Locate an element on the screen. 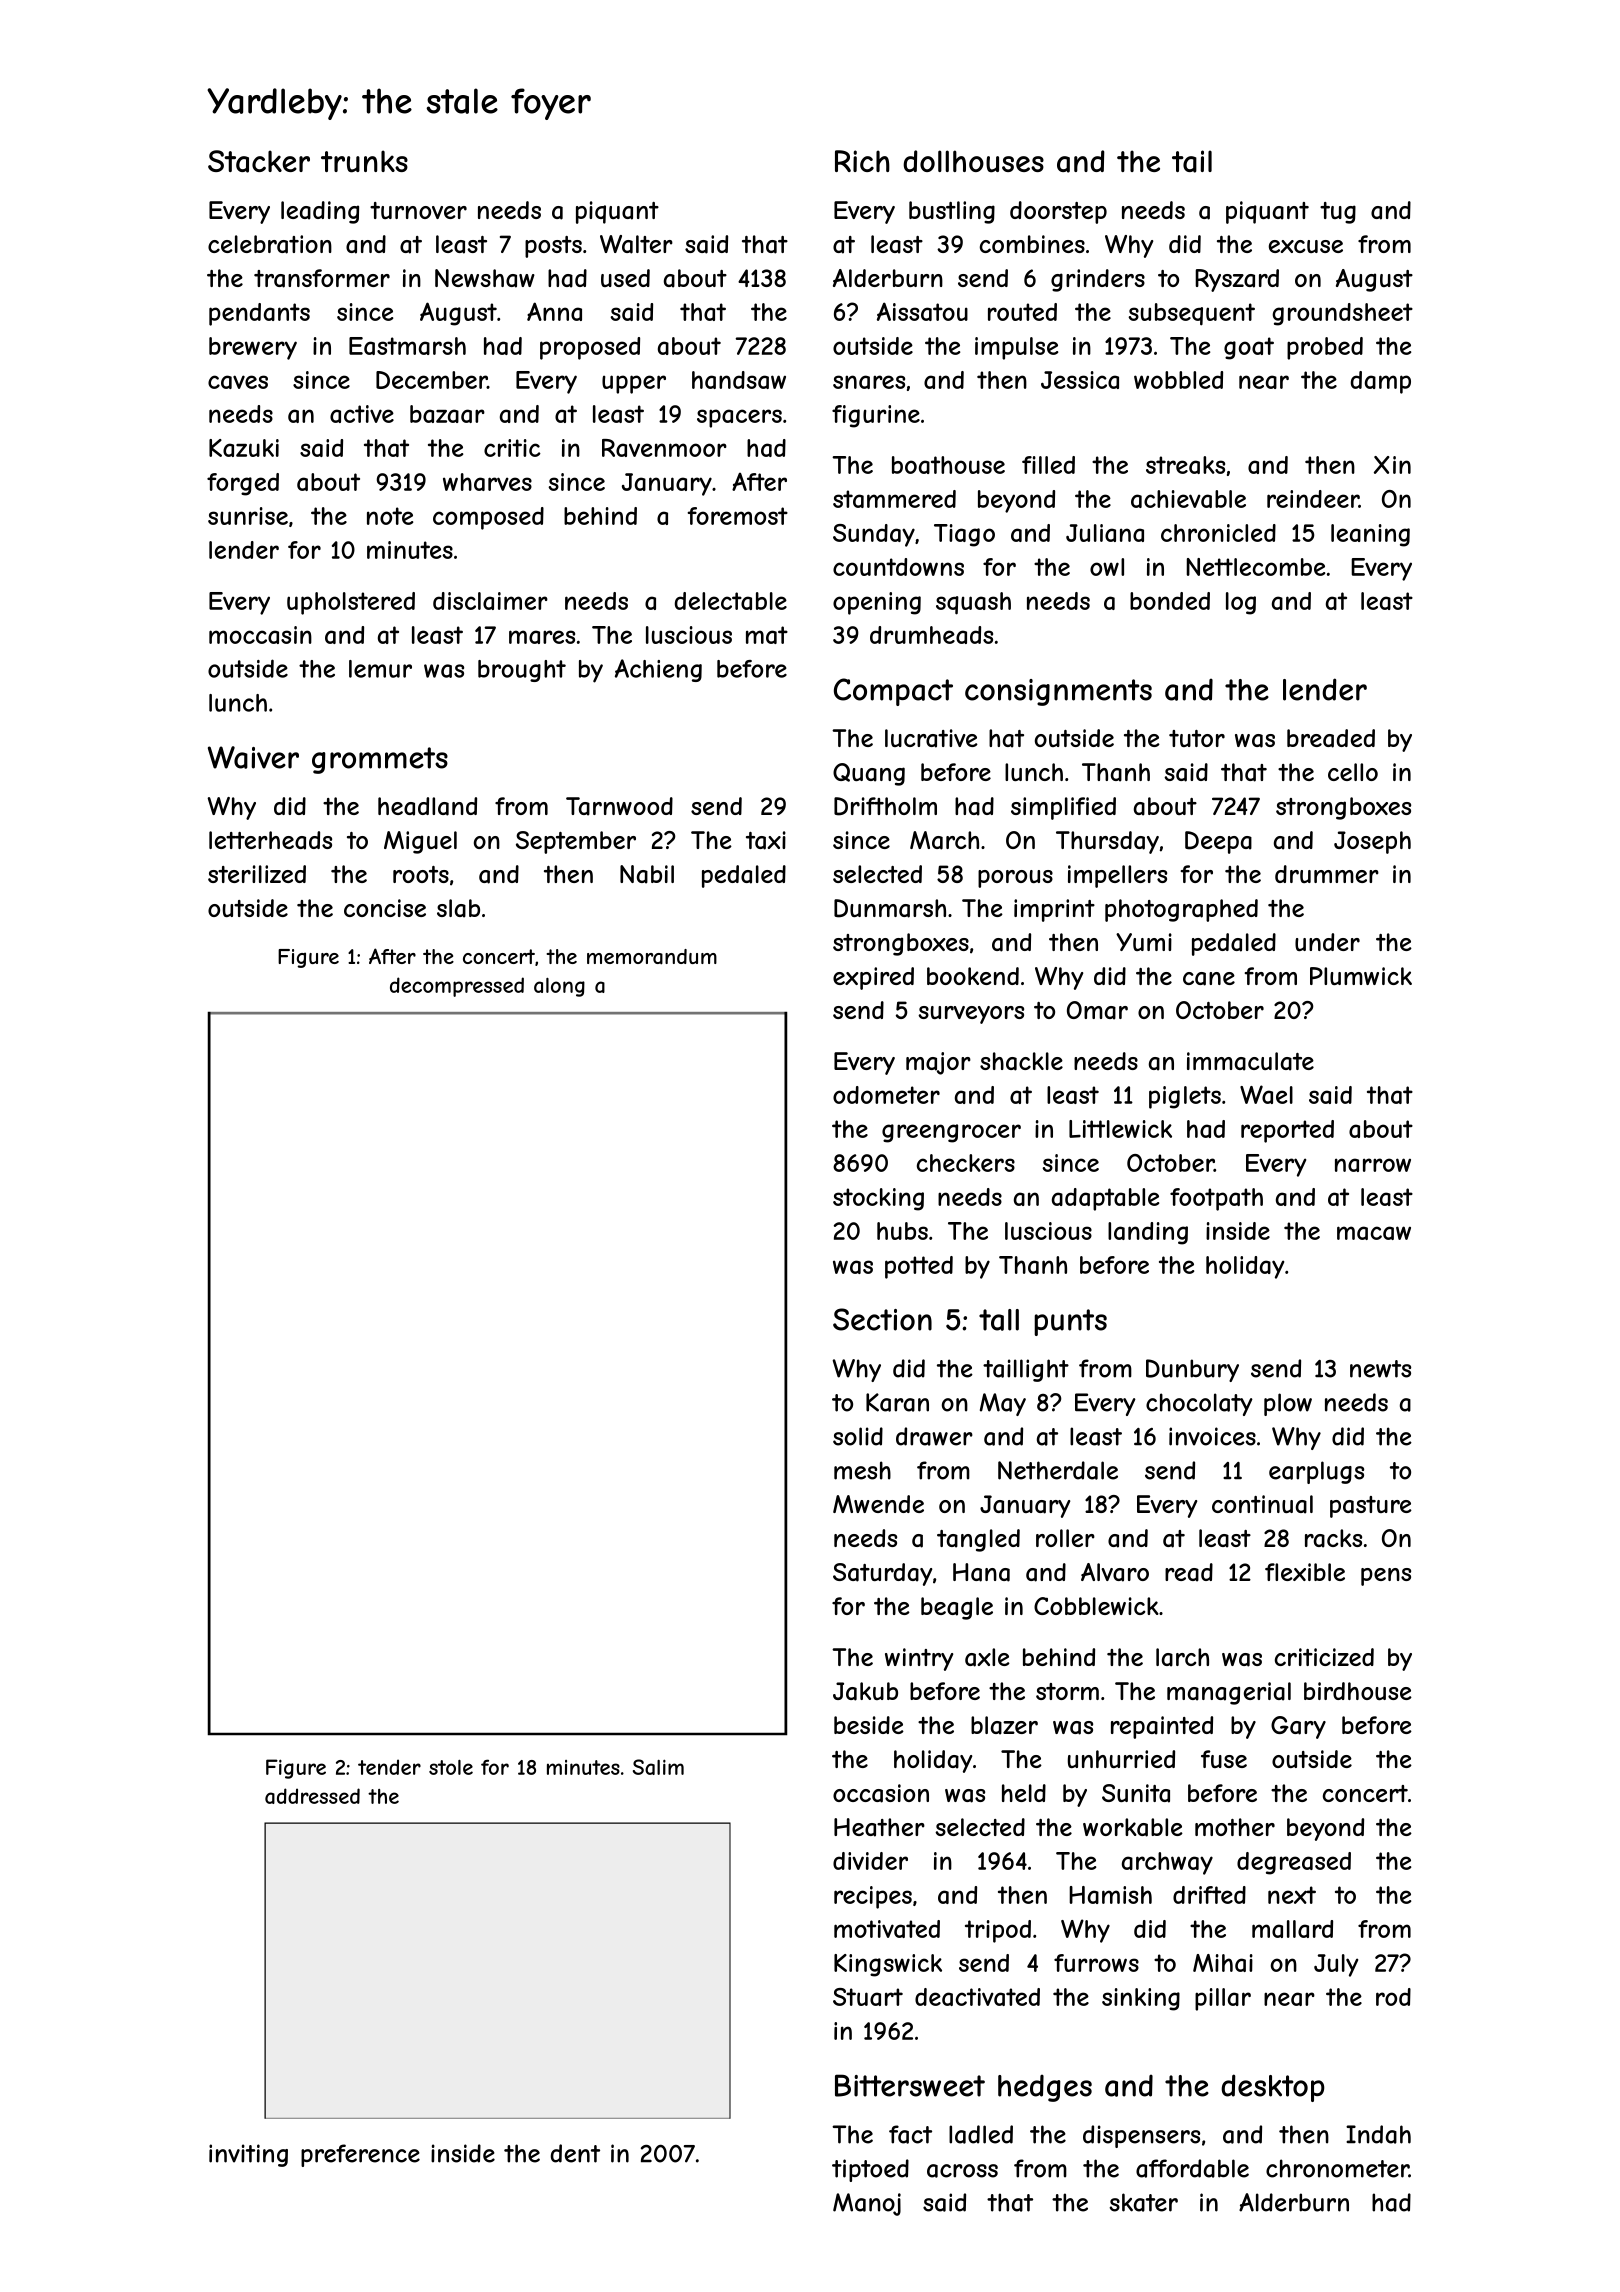 The height and width of the screenshot is (2292, 1620). probed is located at coordinates (1325, 348).
